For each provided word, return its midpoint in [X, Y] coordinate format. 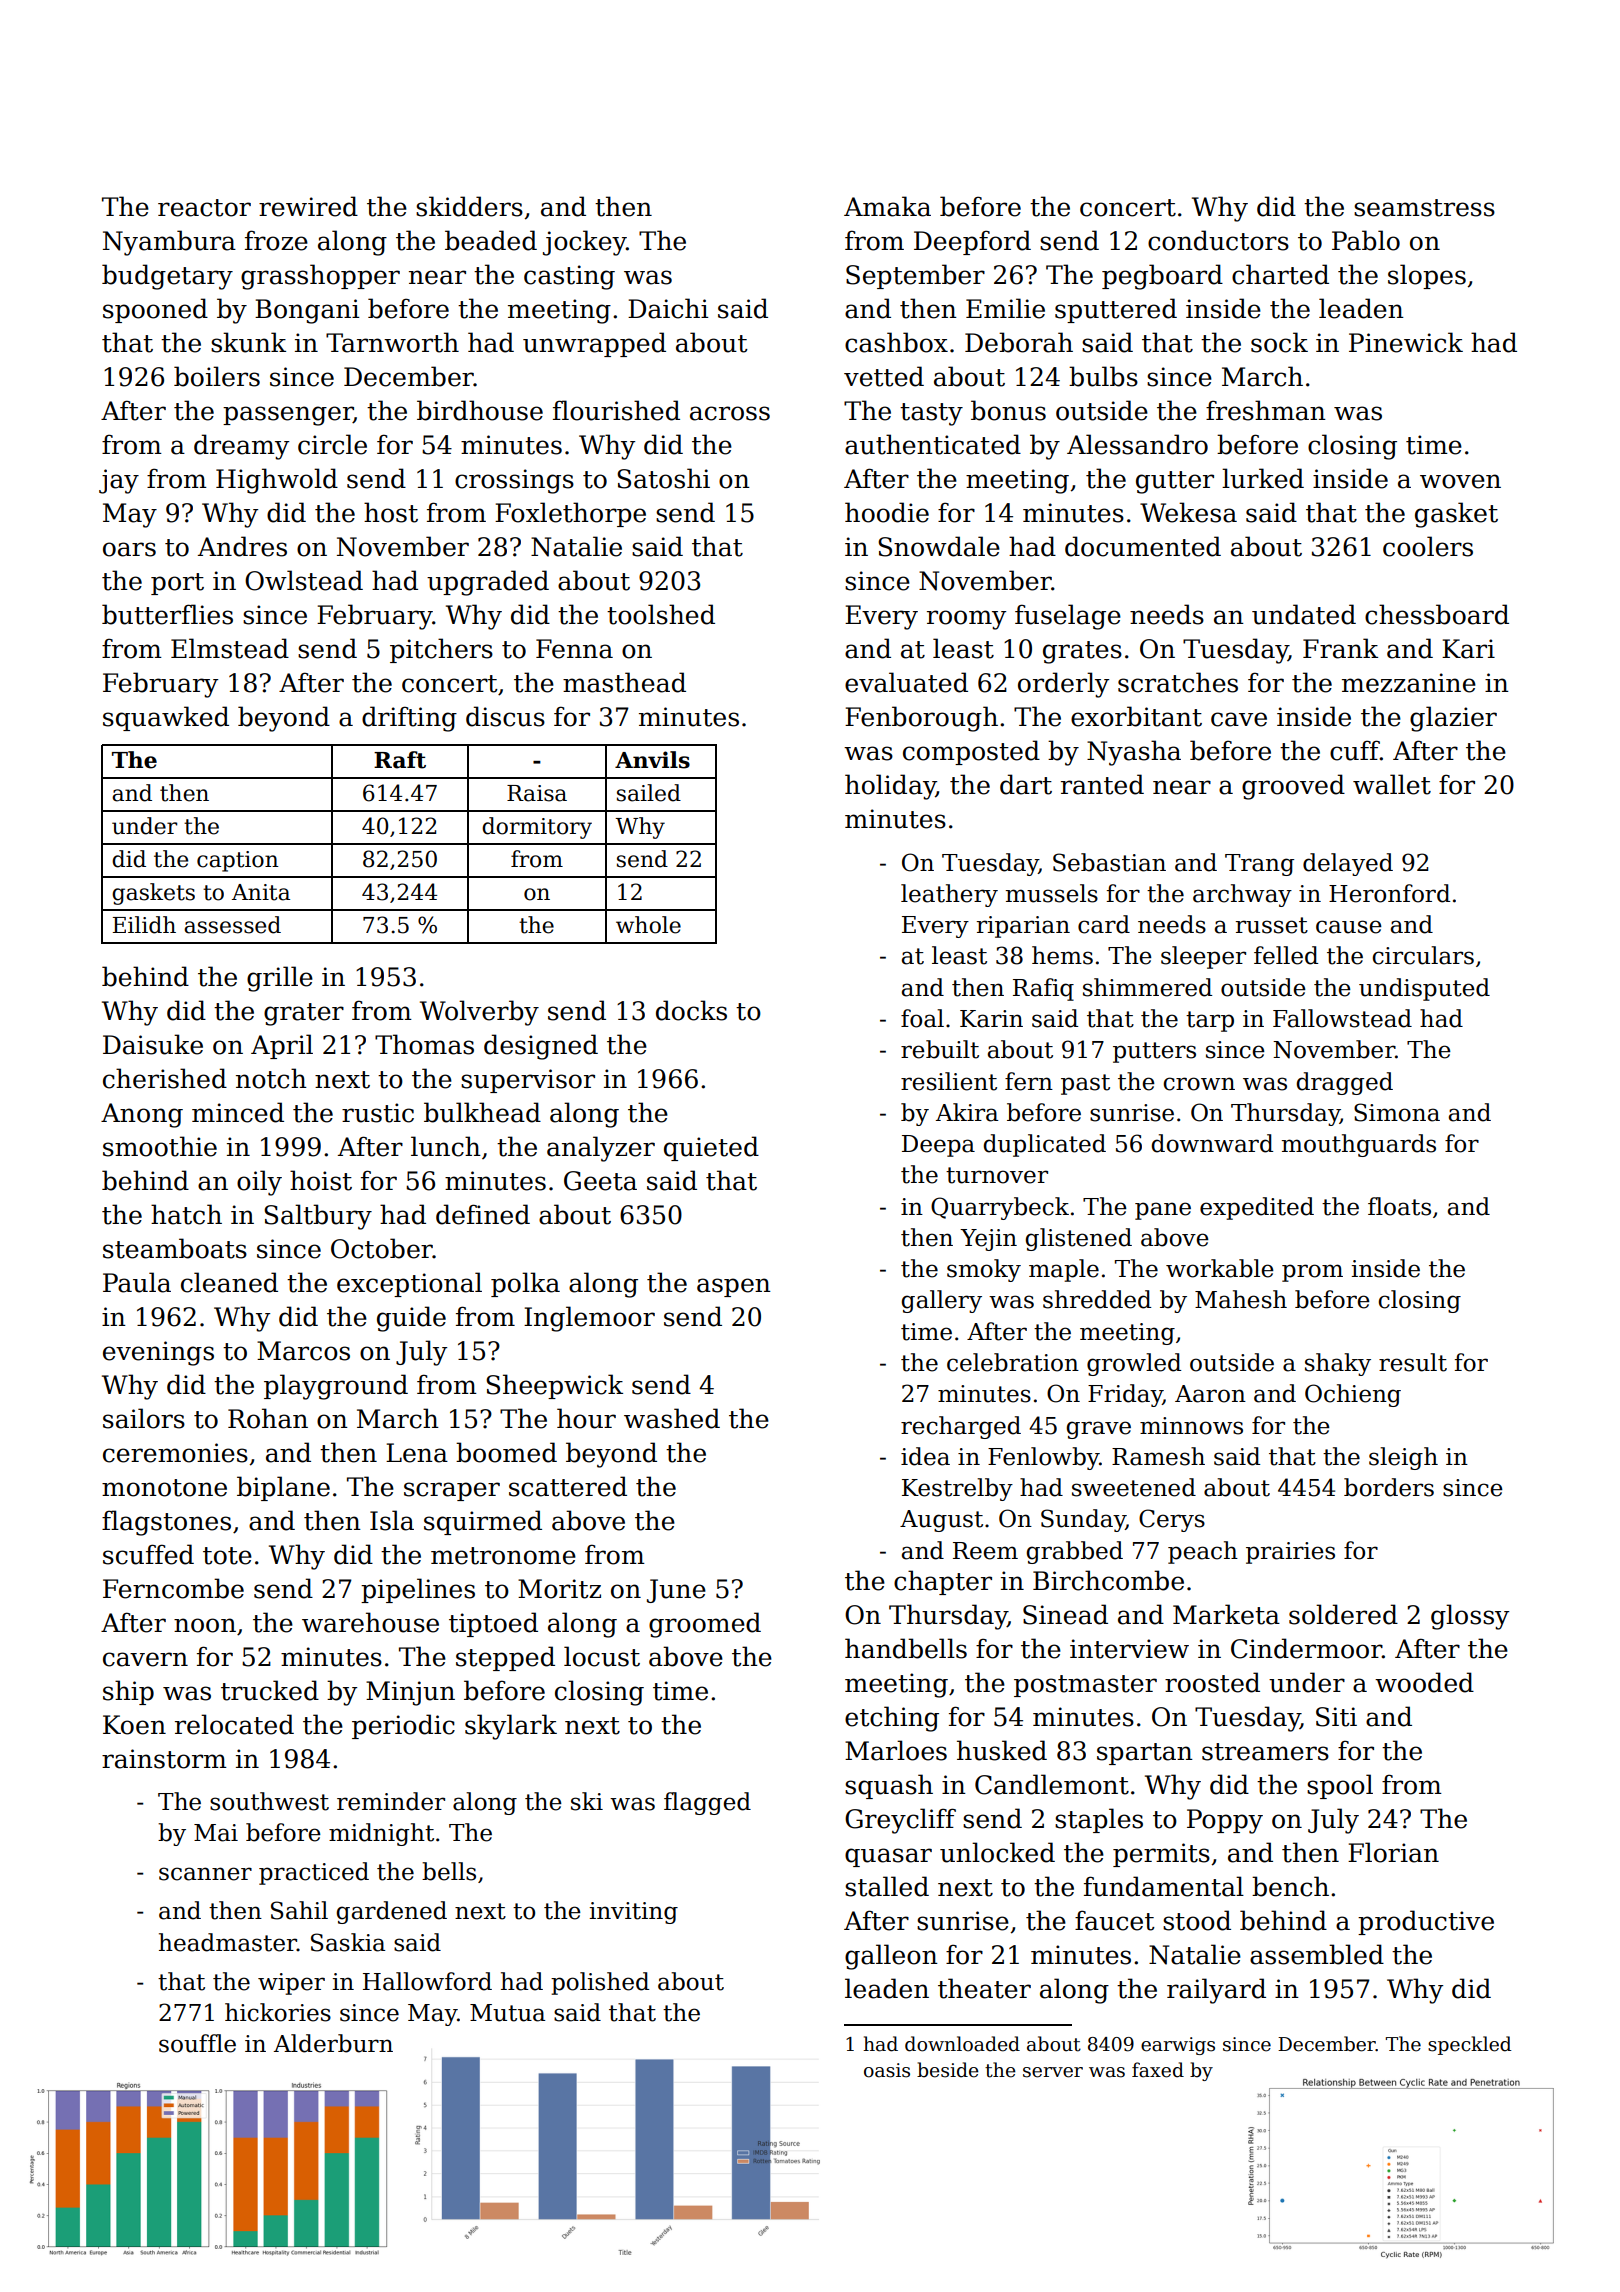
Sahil [299, 1910]
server [1053, 2072]
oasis [887, 2070]
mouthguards [1359, 1145]
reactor [204, 208]
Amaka [887, 206]
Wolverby [479, 1013]
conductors [1218, 240]
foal [922, 1018]
